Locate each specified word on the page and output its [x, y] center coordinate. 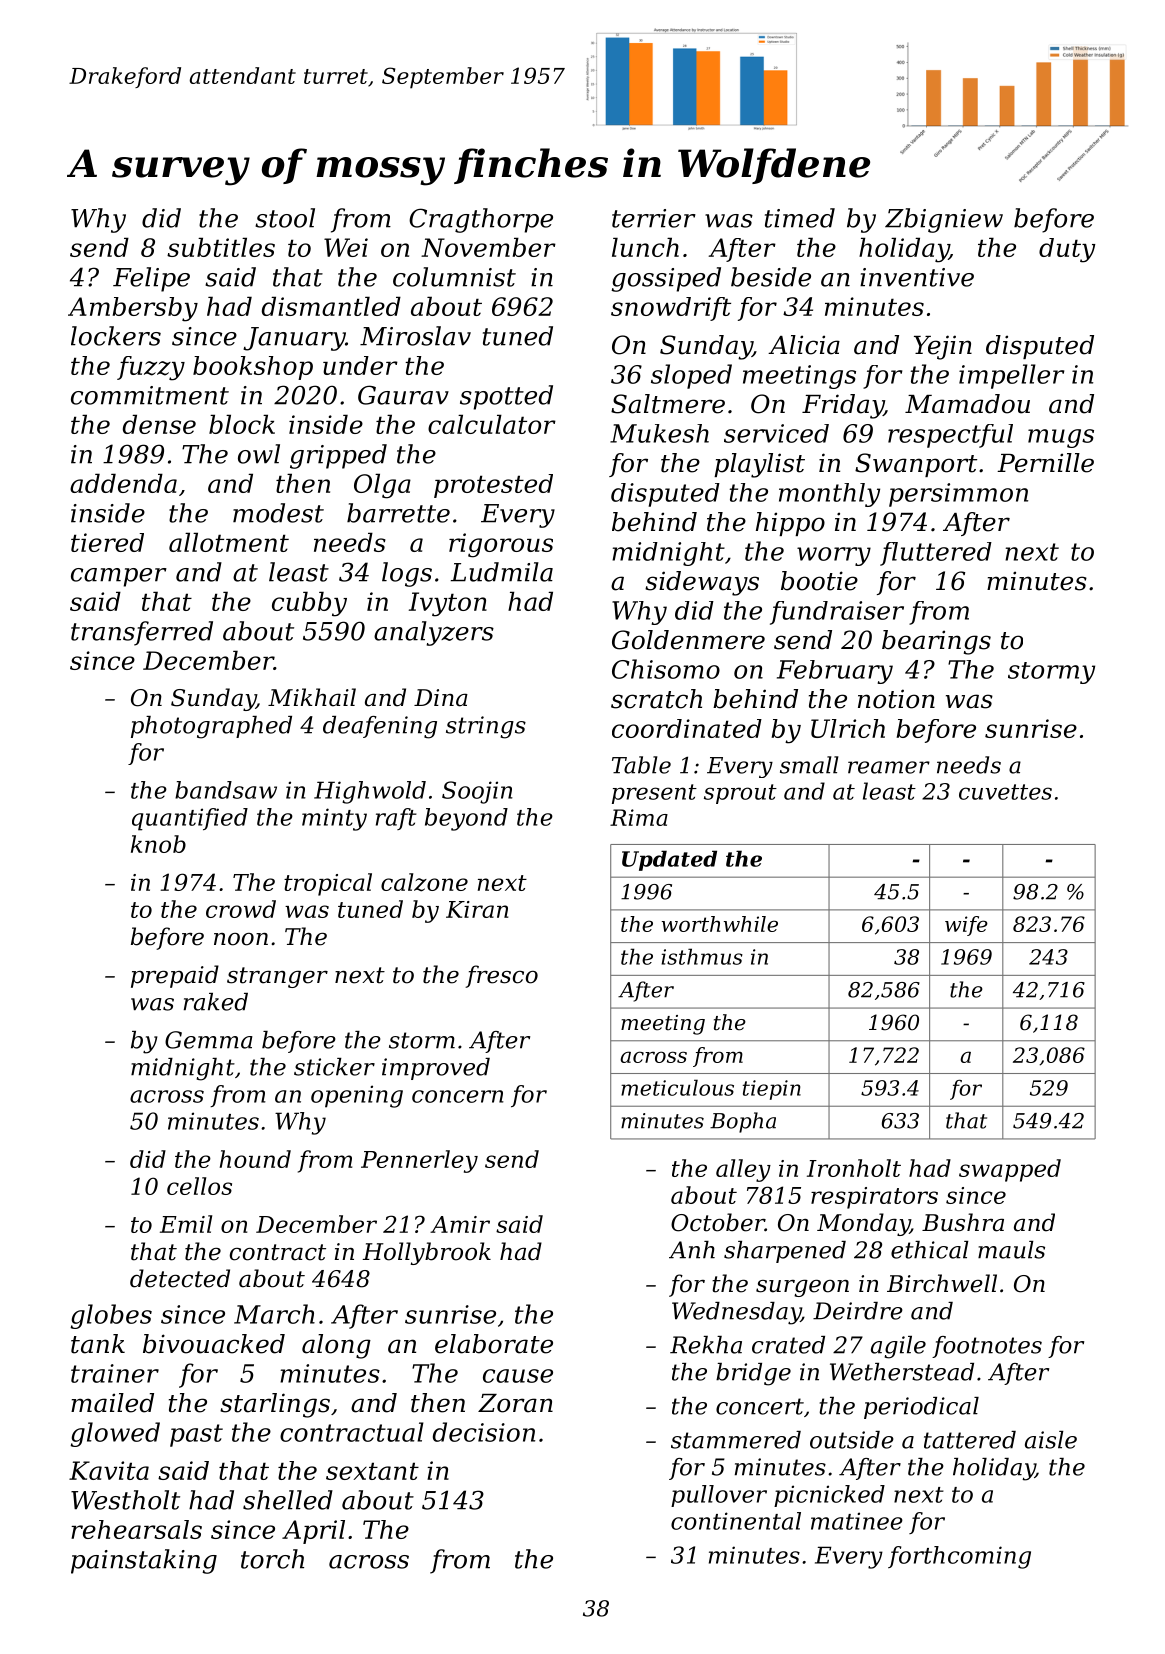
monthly [829, 495]
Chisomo [666, 669]
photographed [211, 727]
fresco [501, 976]
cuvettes [1005, 792]
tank [98, 1344]
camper [119, 577]
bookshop [253, 368]
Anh [692, 1250]
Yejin [943, 347]
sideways [702, 583]
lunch [645, 247]
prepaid [175, 976]
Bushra [963, 1222]
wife [966, 926]
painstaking [144, 1561]
